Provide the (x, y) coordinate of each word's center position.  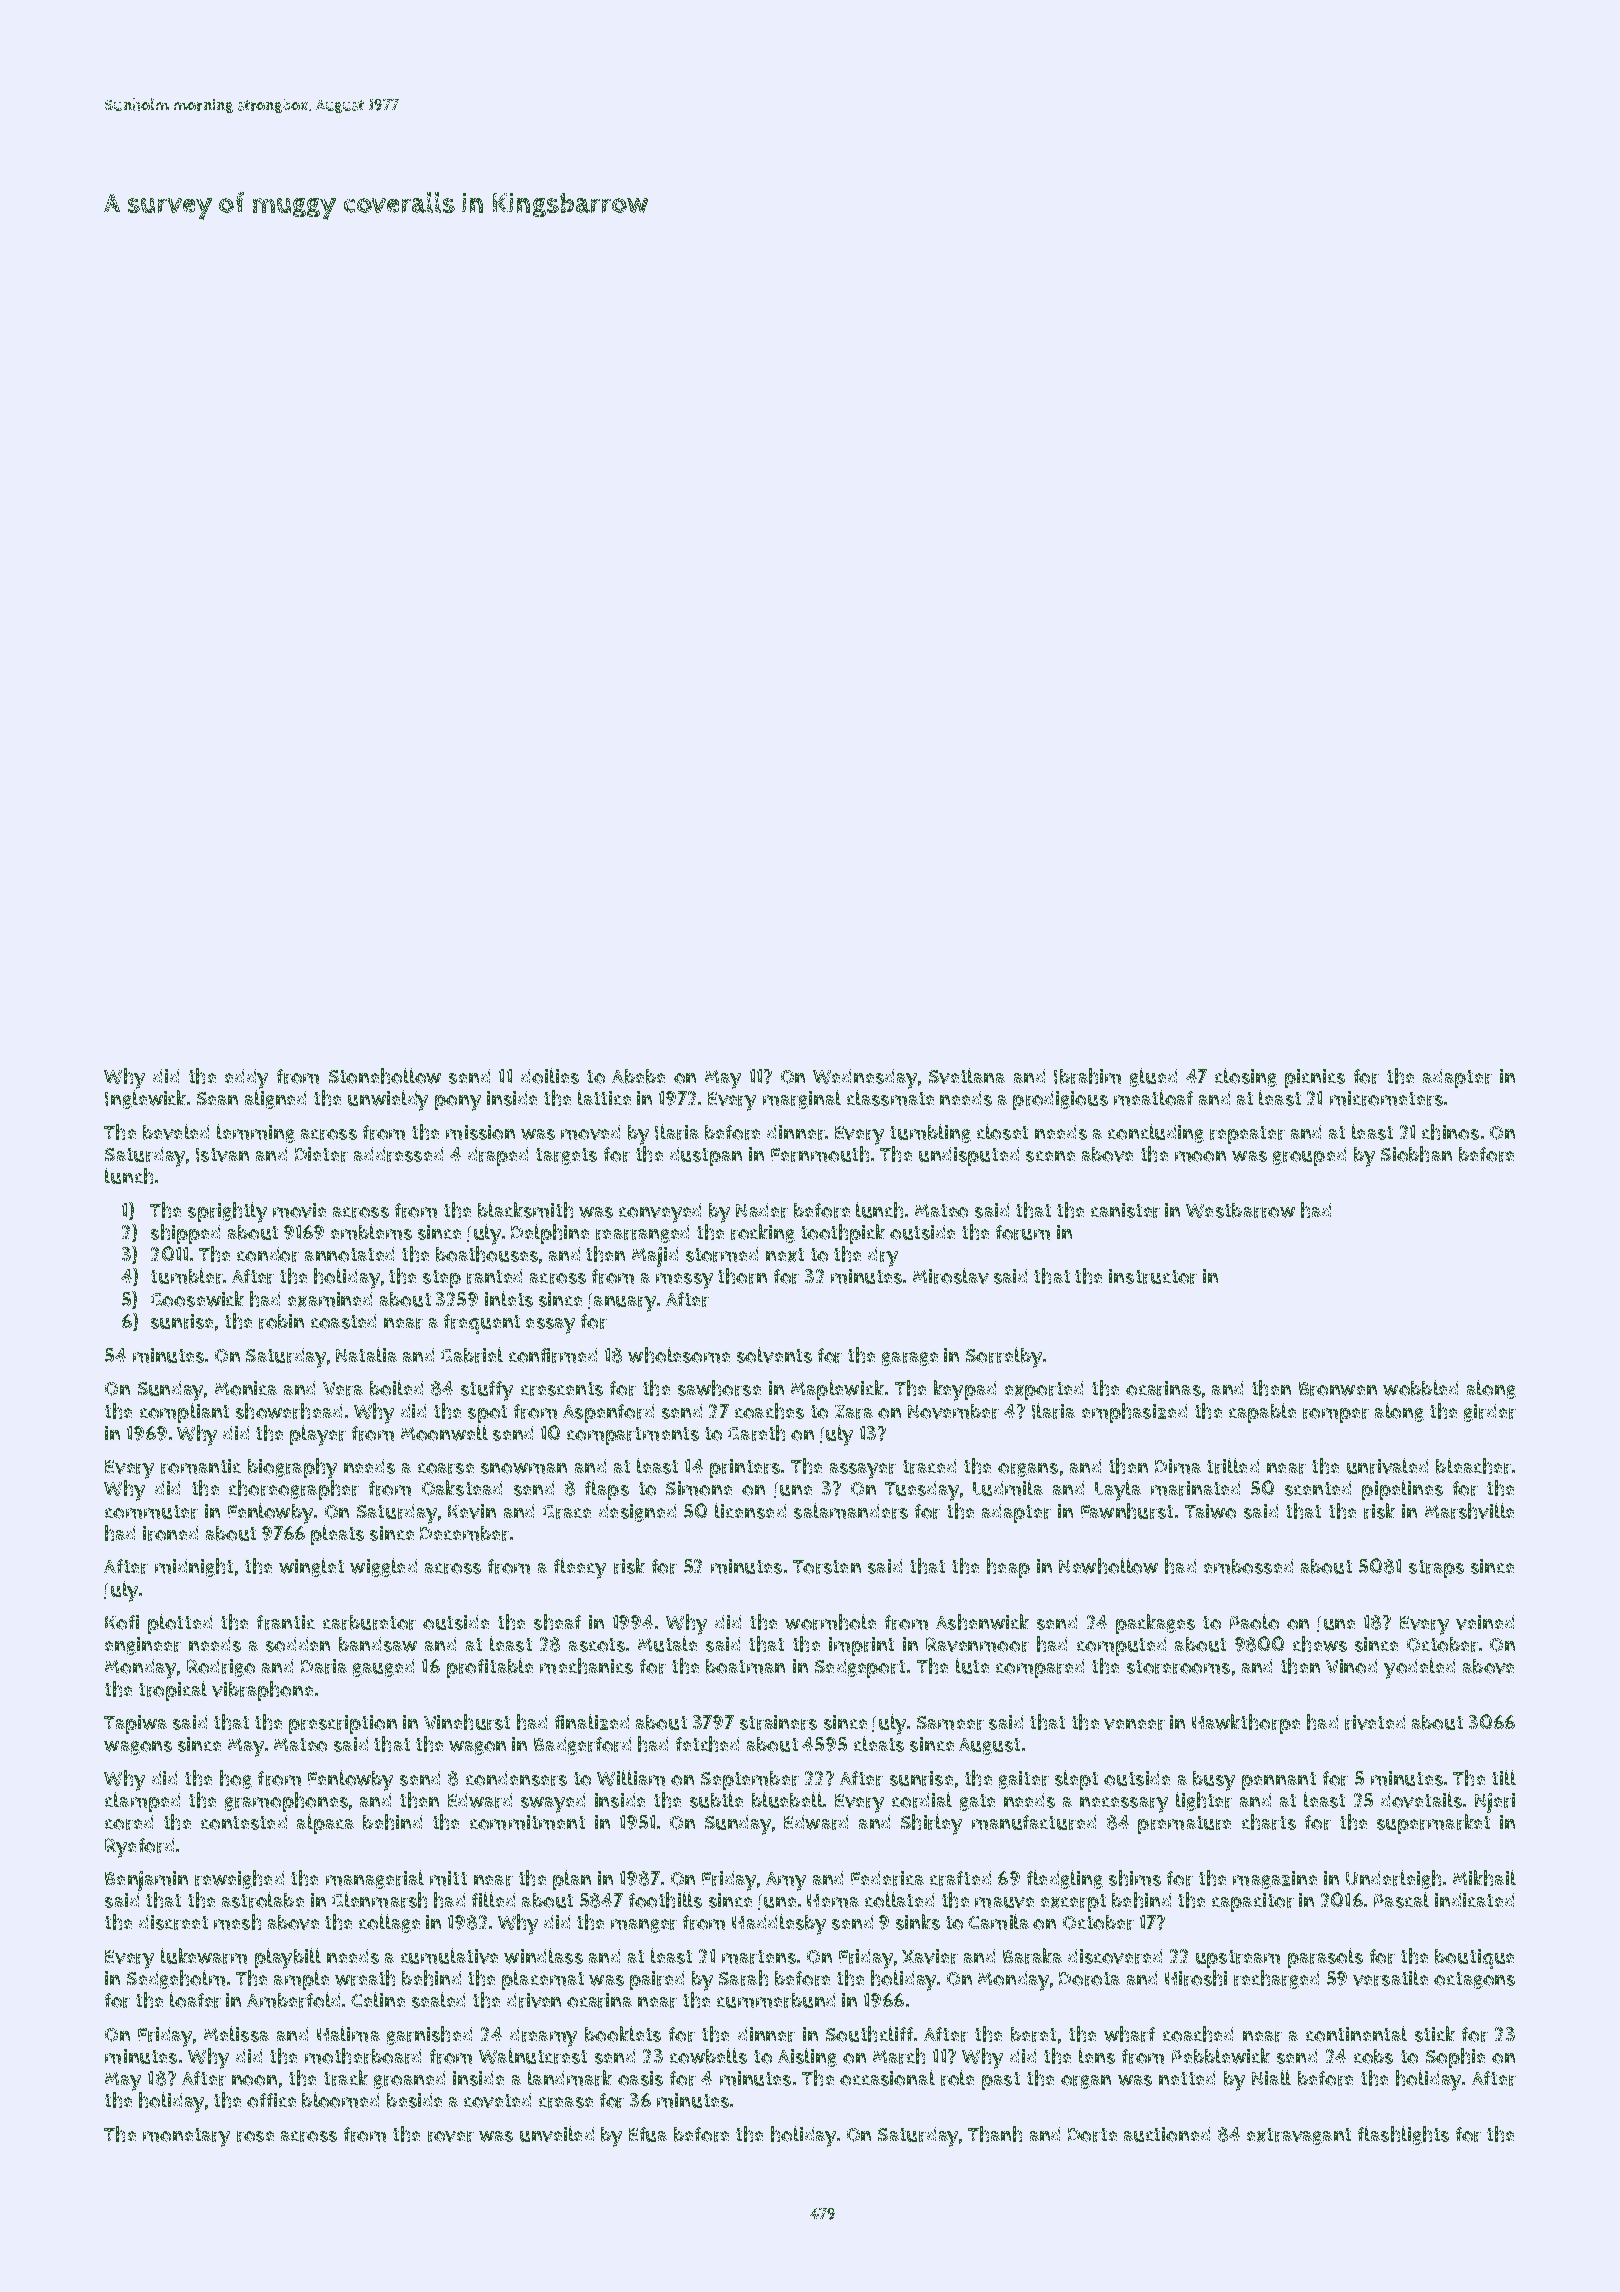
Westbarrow (1240, 1210)
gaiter (1024, 1780)
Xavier (930, 1956)
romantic (201, 1466)
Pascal (1401, 1900)
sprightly (227, 1212)
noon (254, 2080)
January (622, 1302)
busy (1214, 1781)
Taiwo (1210, 1511)
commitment (527, 1822)
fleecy (580, 1568)
